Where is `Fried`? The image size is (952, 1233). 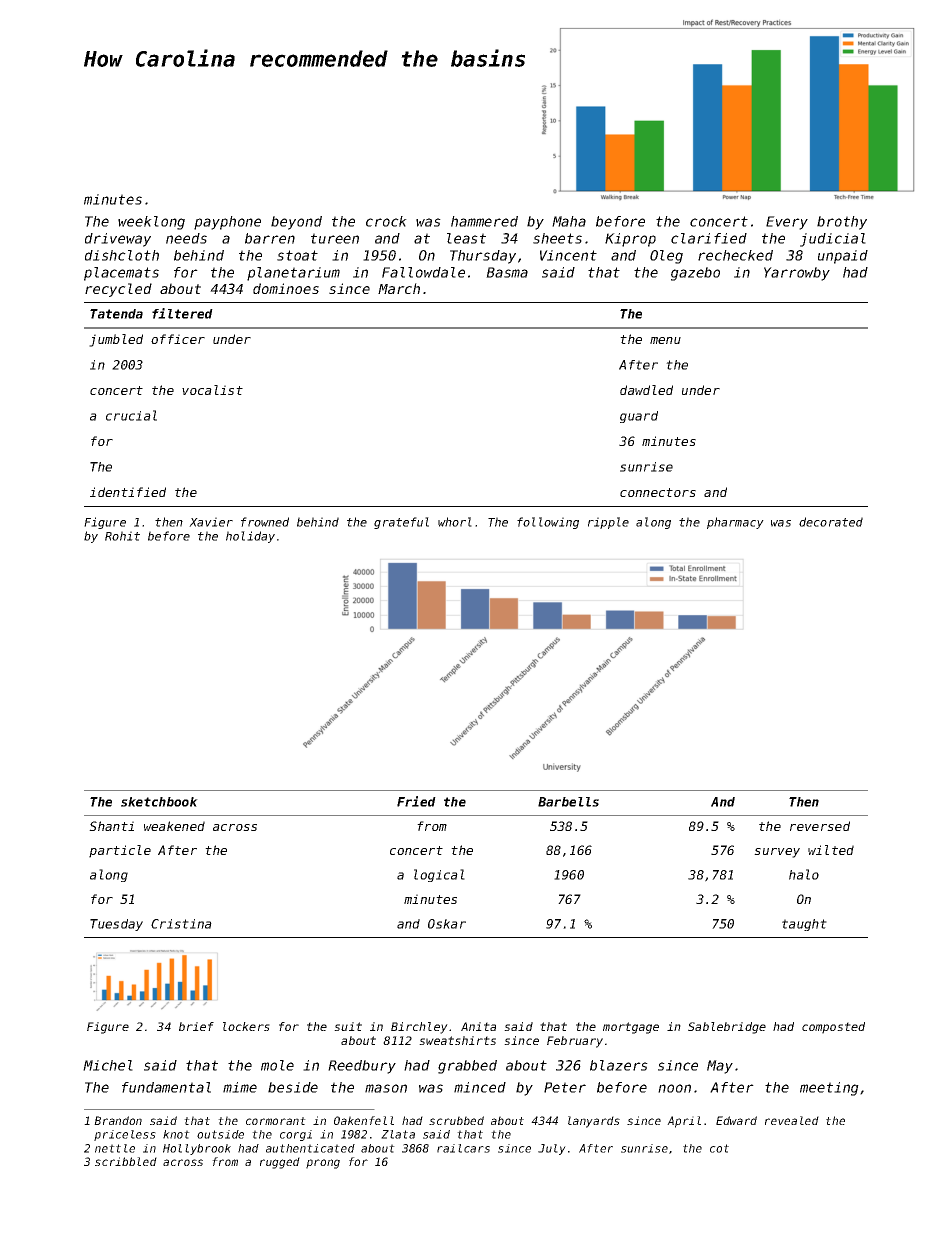 Fried is located at coordinates (416, 801).
